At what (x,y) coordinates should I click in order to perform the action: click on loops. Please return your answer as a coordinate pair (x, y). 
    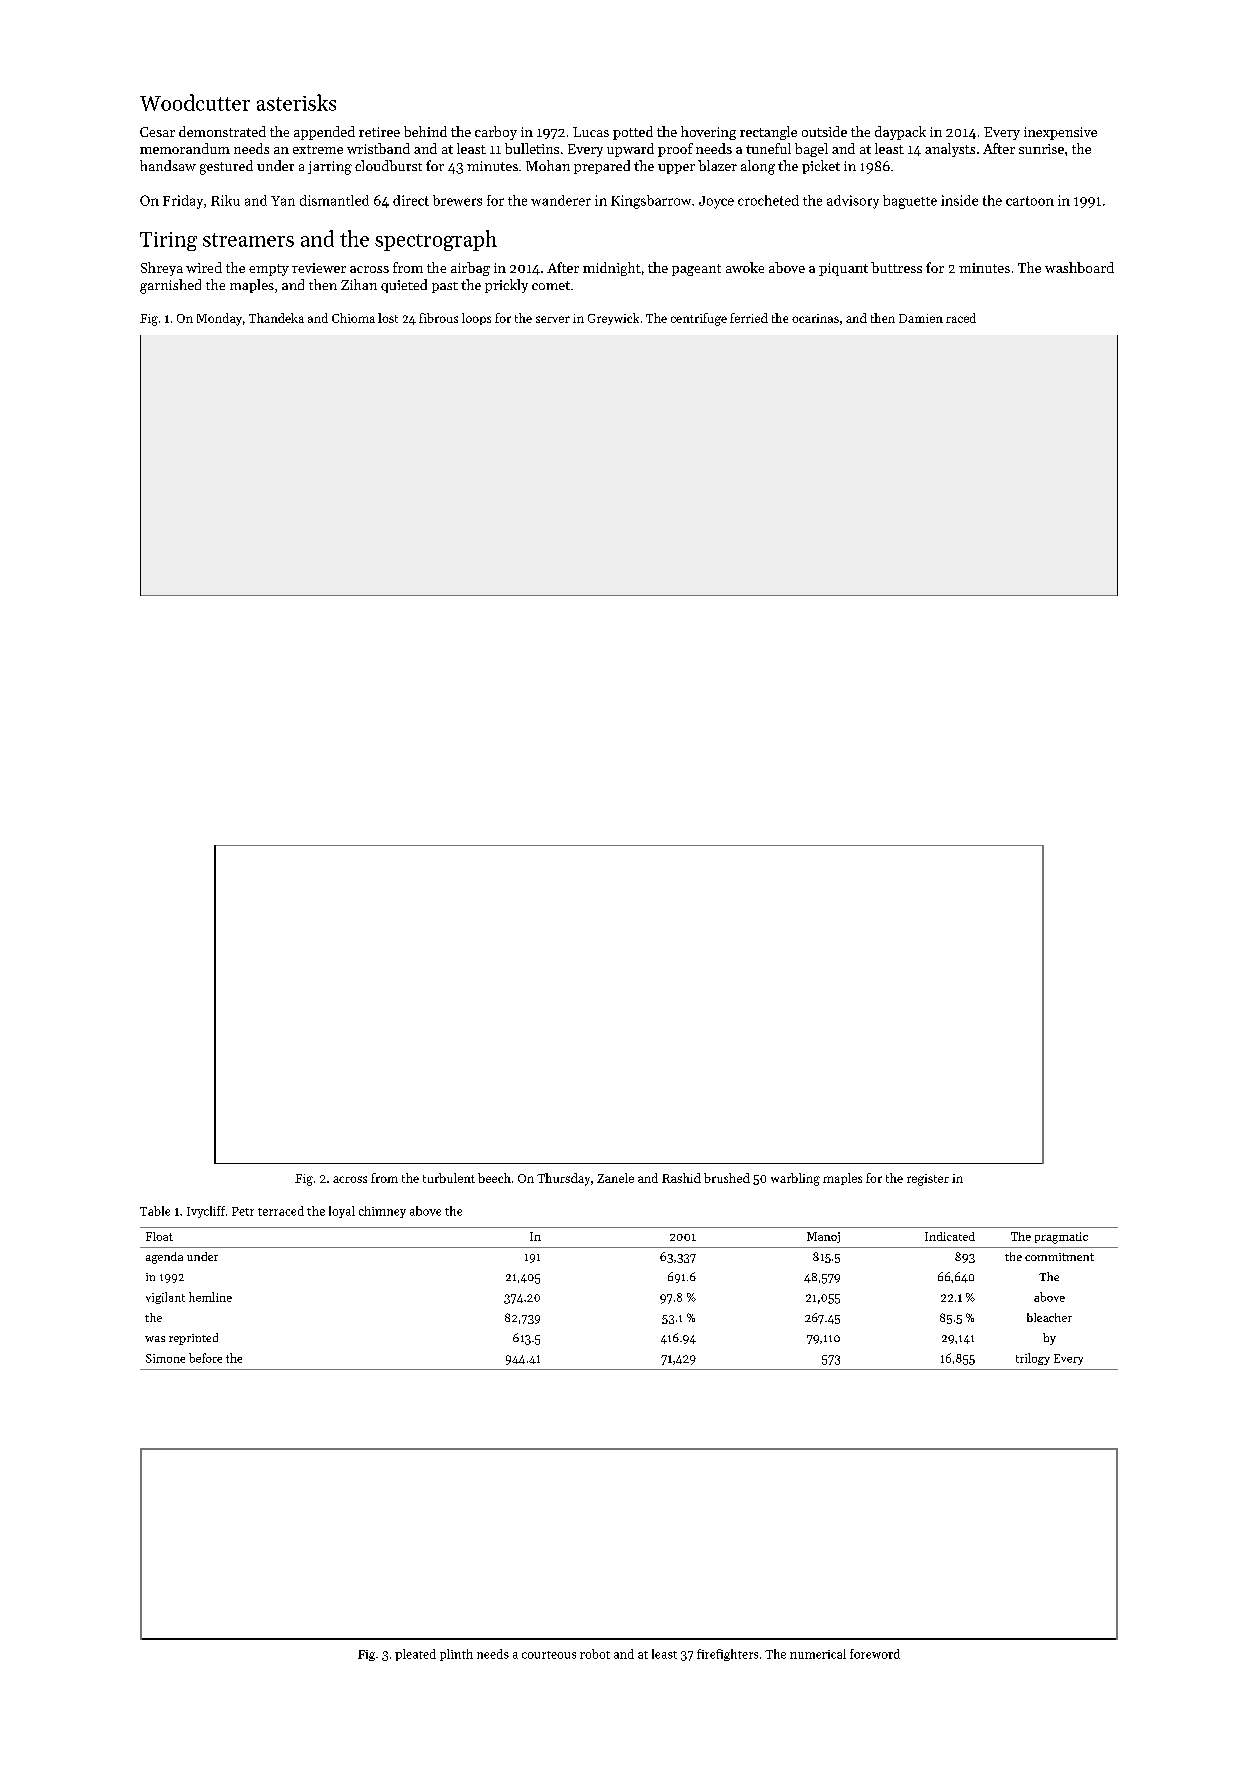
    Looking at the image, I should click on (476, 319).
